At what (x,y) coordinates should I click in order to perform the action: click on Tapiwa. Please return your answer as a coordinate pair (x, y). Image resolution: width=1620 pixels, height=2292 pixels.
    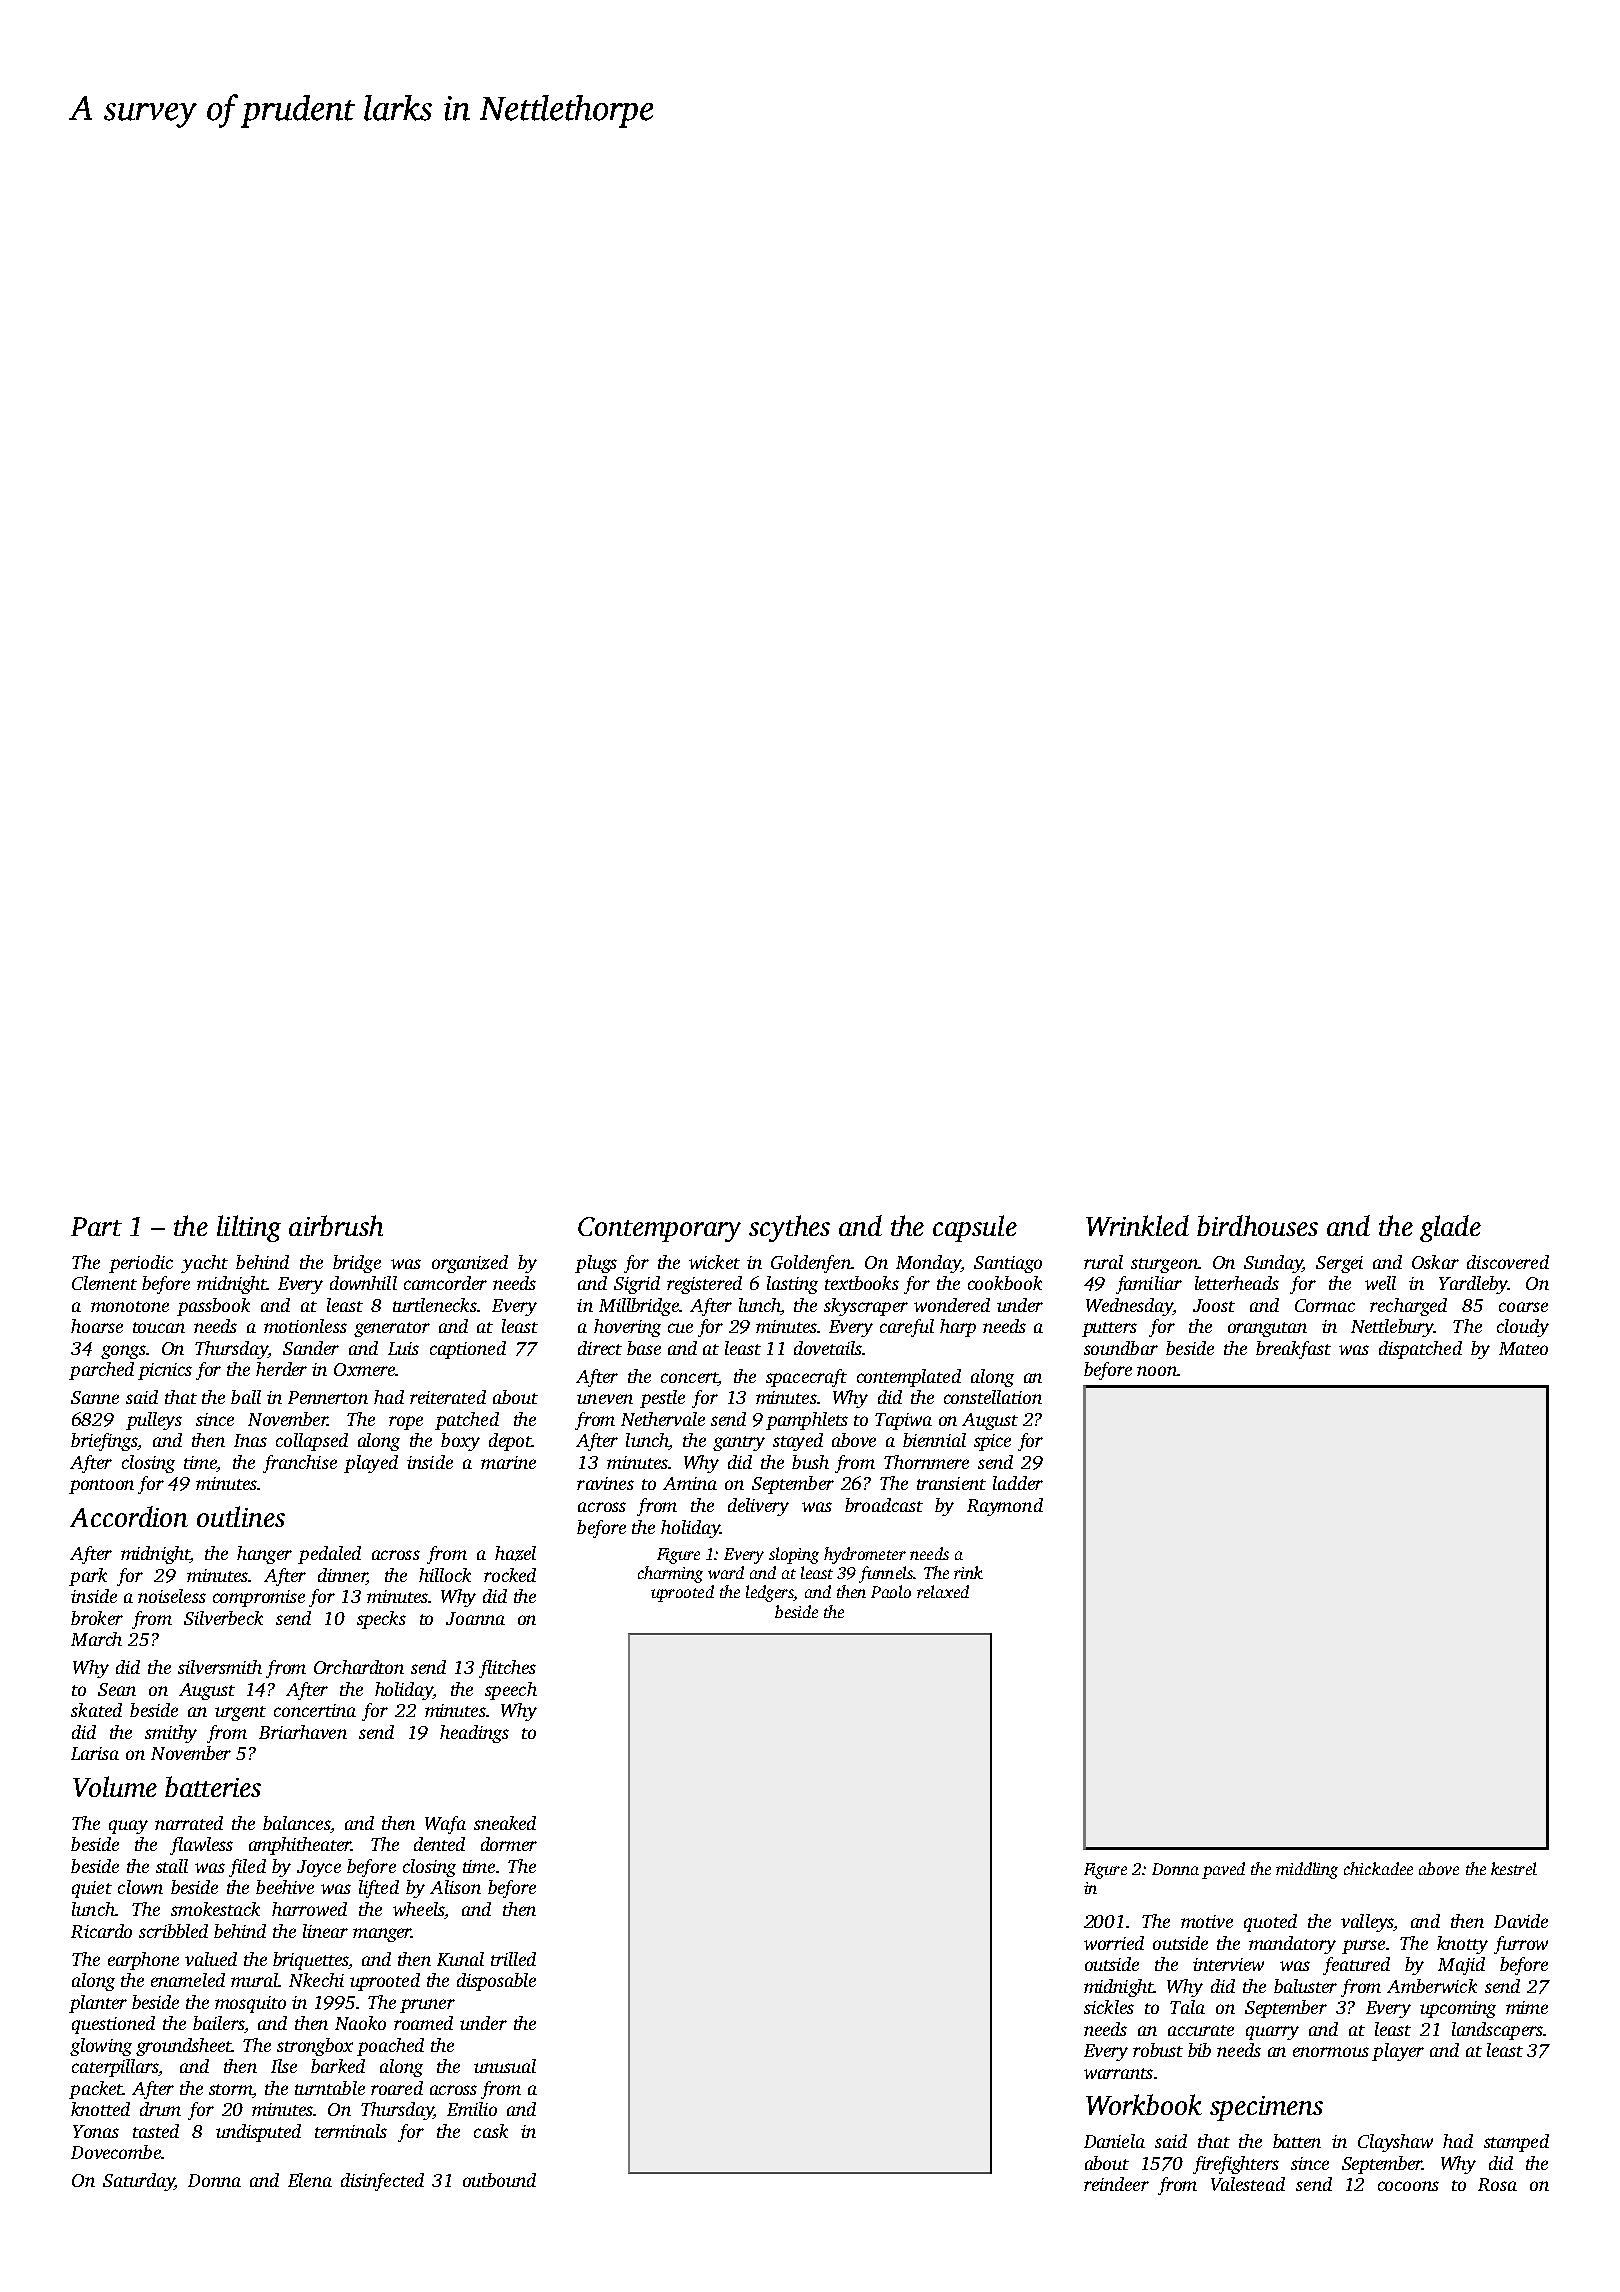
    Looking at the image, I should click on (903, 1421).
